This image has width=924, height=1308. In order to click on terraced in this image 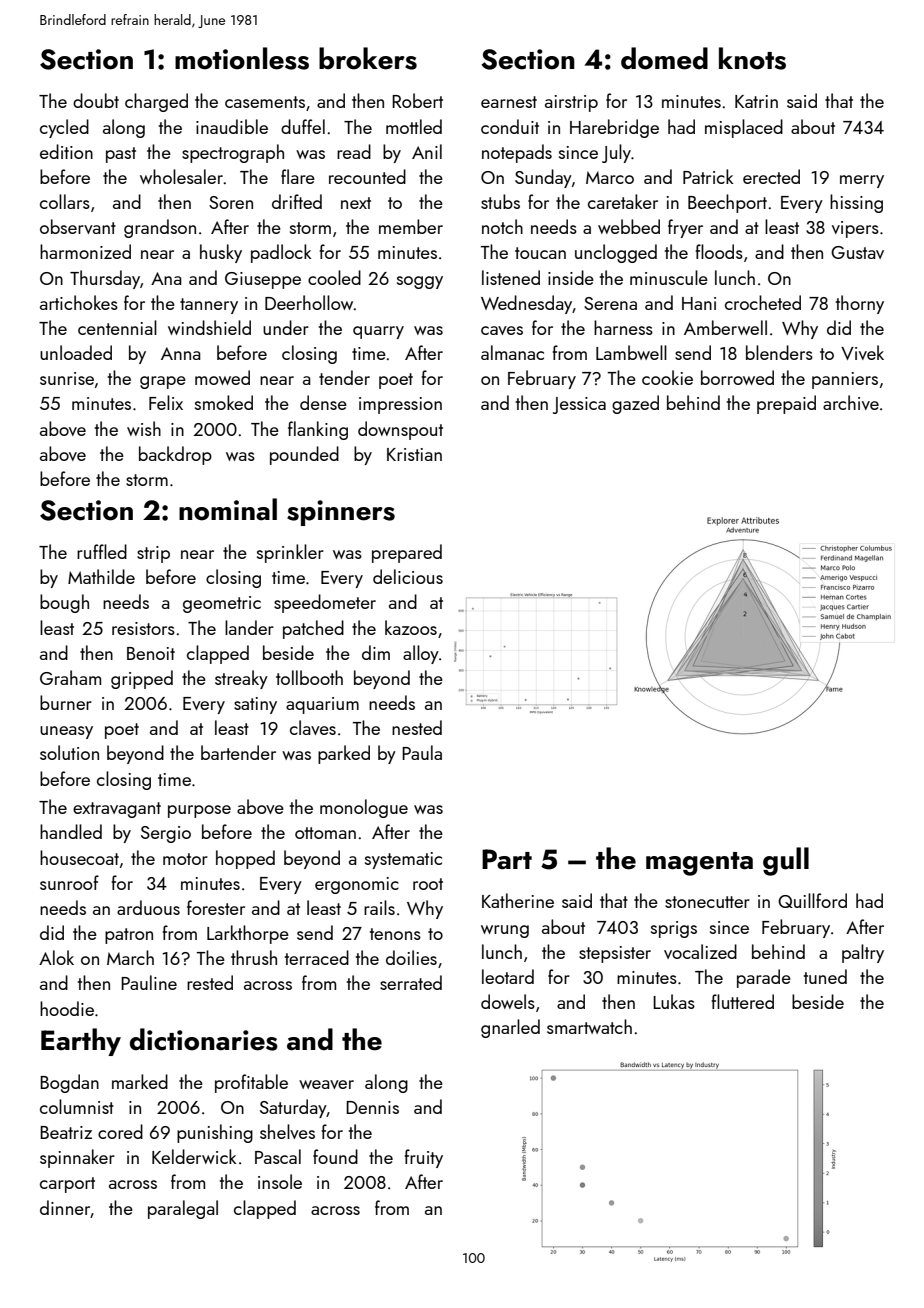, I will do `click(317, 957)`.
